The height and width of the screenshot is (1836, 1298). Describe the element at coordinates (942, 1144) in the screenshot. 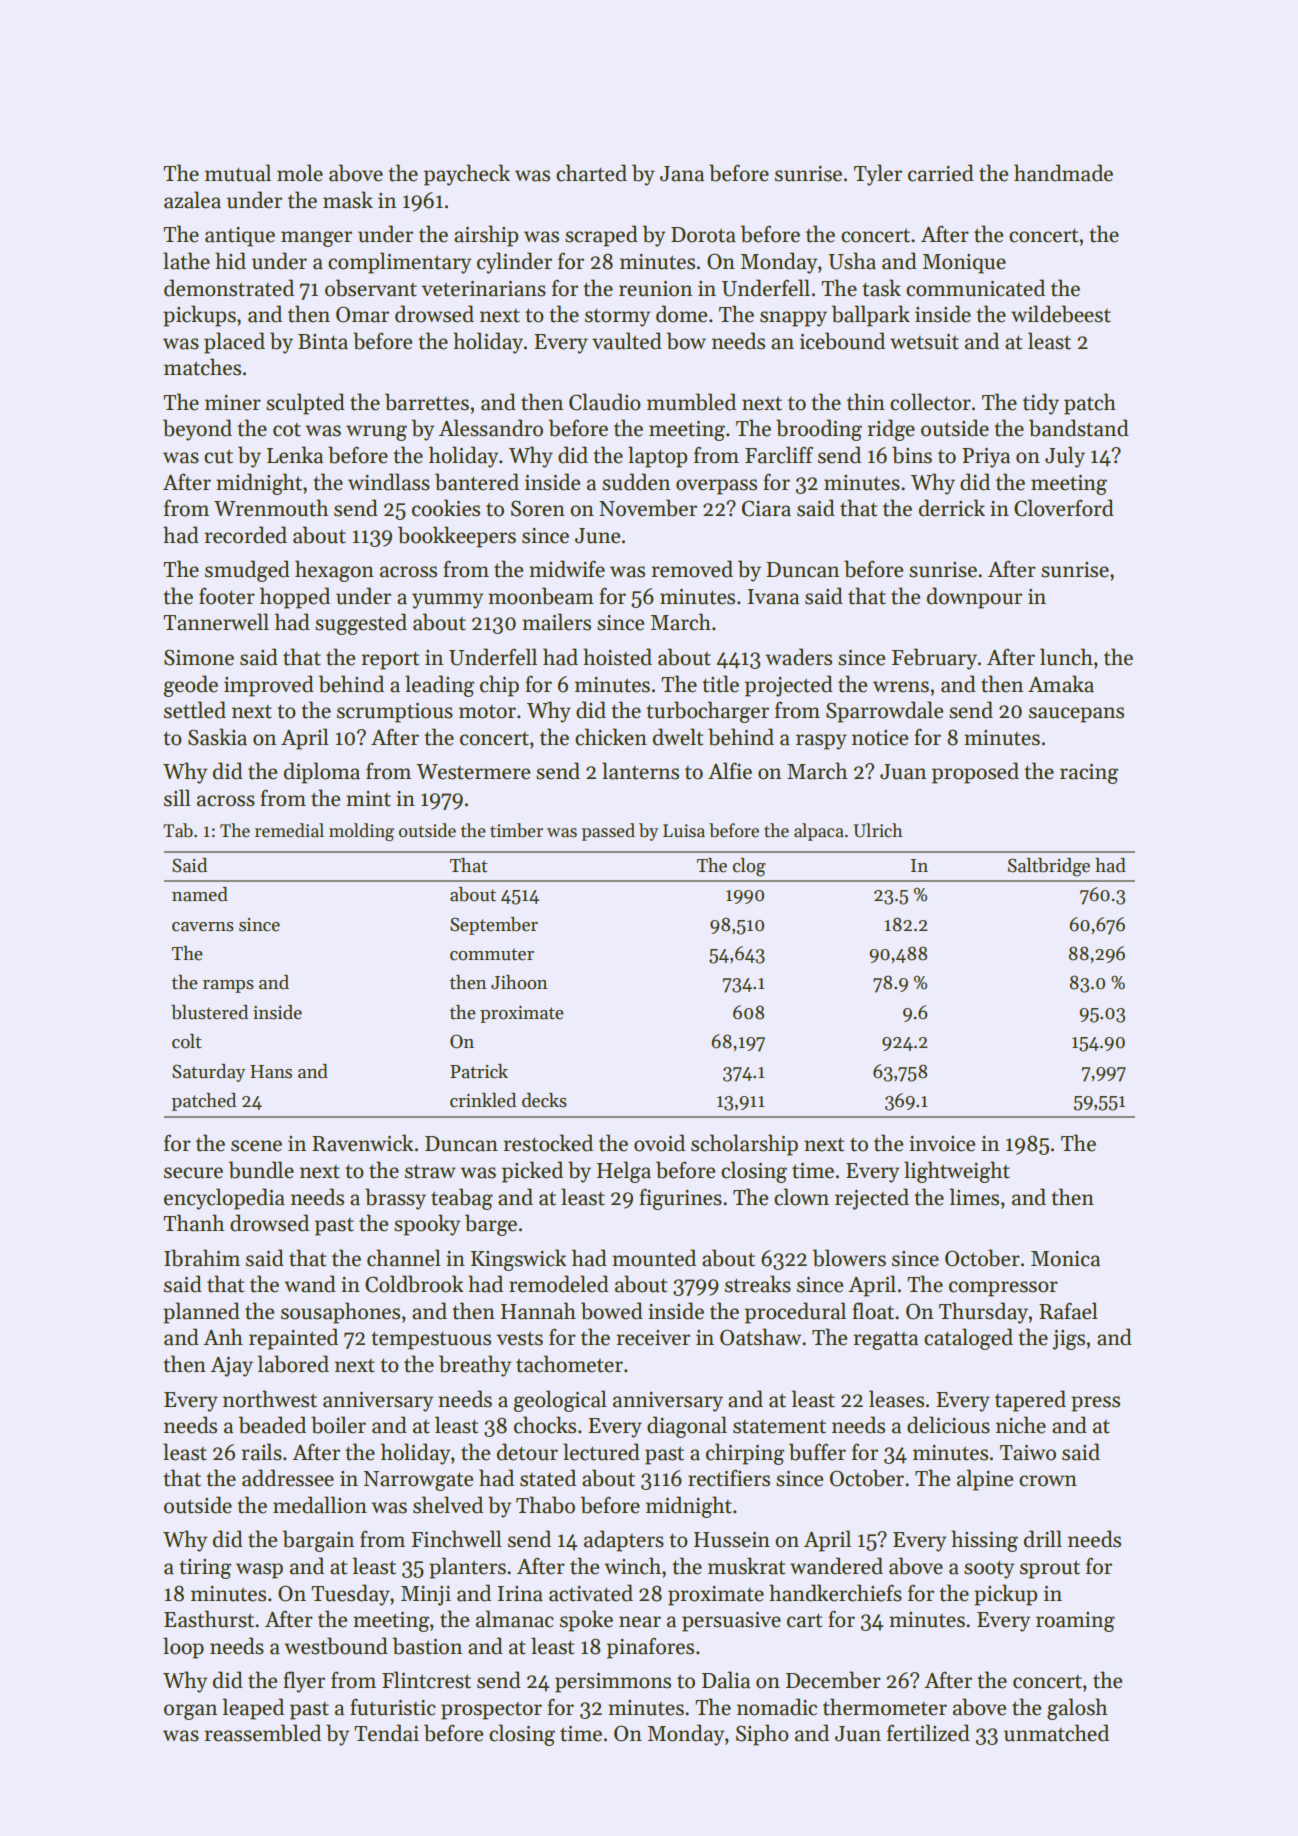

I see `invoice` at that location.
